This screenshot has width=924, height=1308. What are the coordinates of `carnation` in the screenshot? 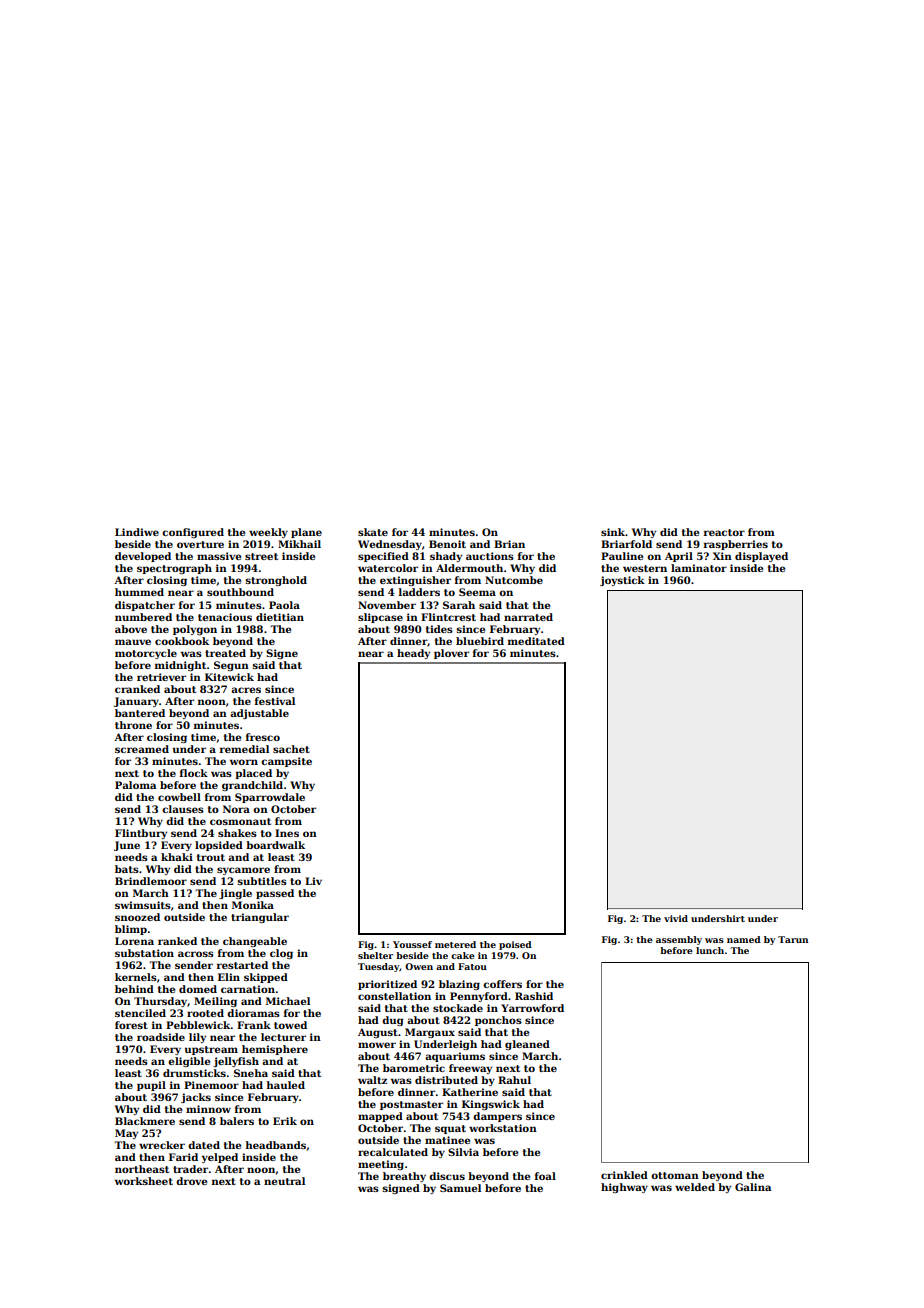 It's located at (248, 989).
